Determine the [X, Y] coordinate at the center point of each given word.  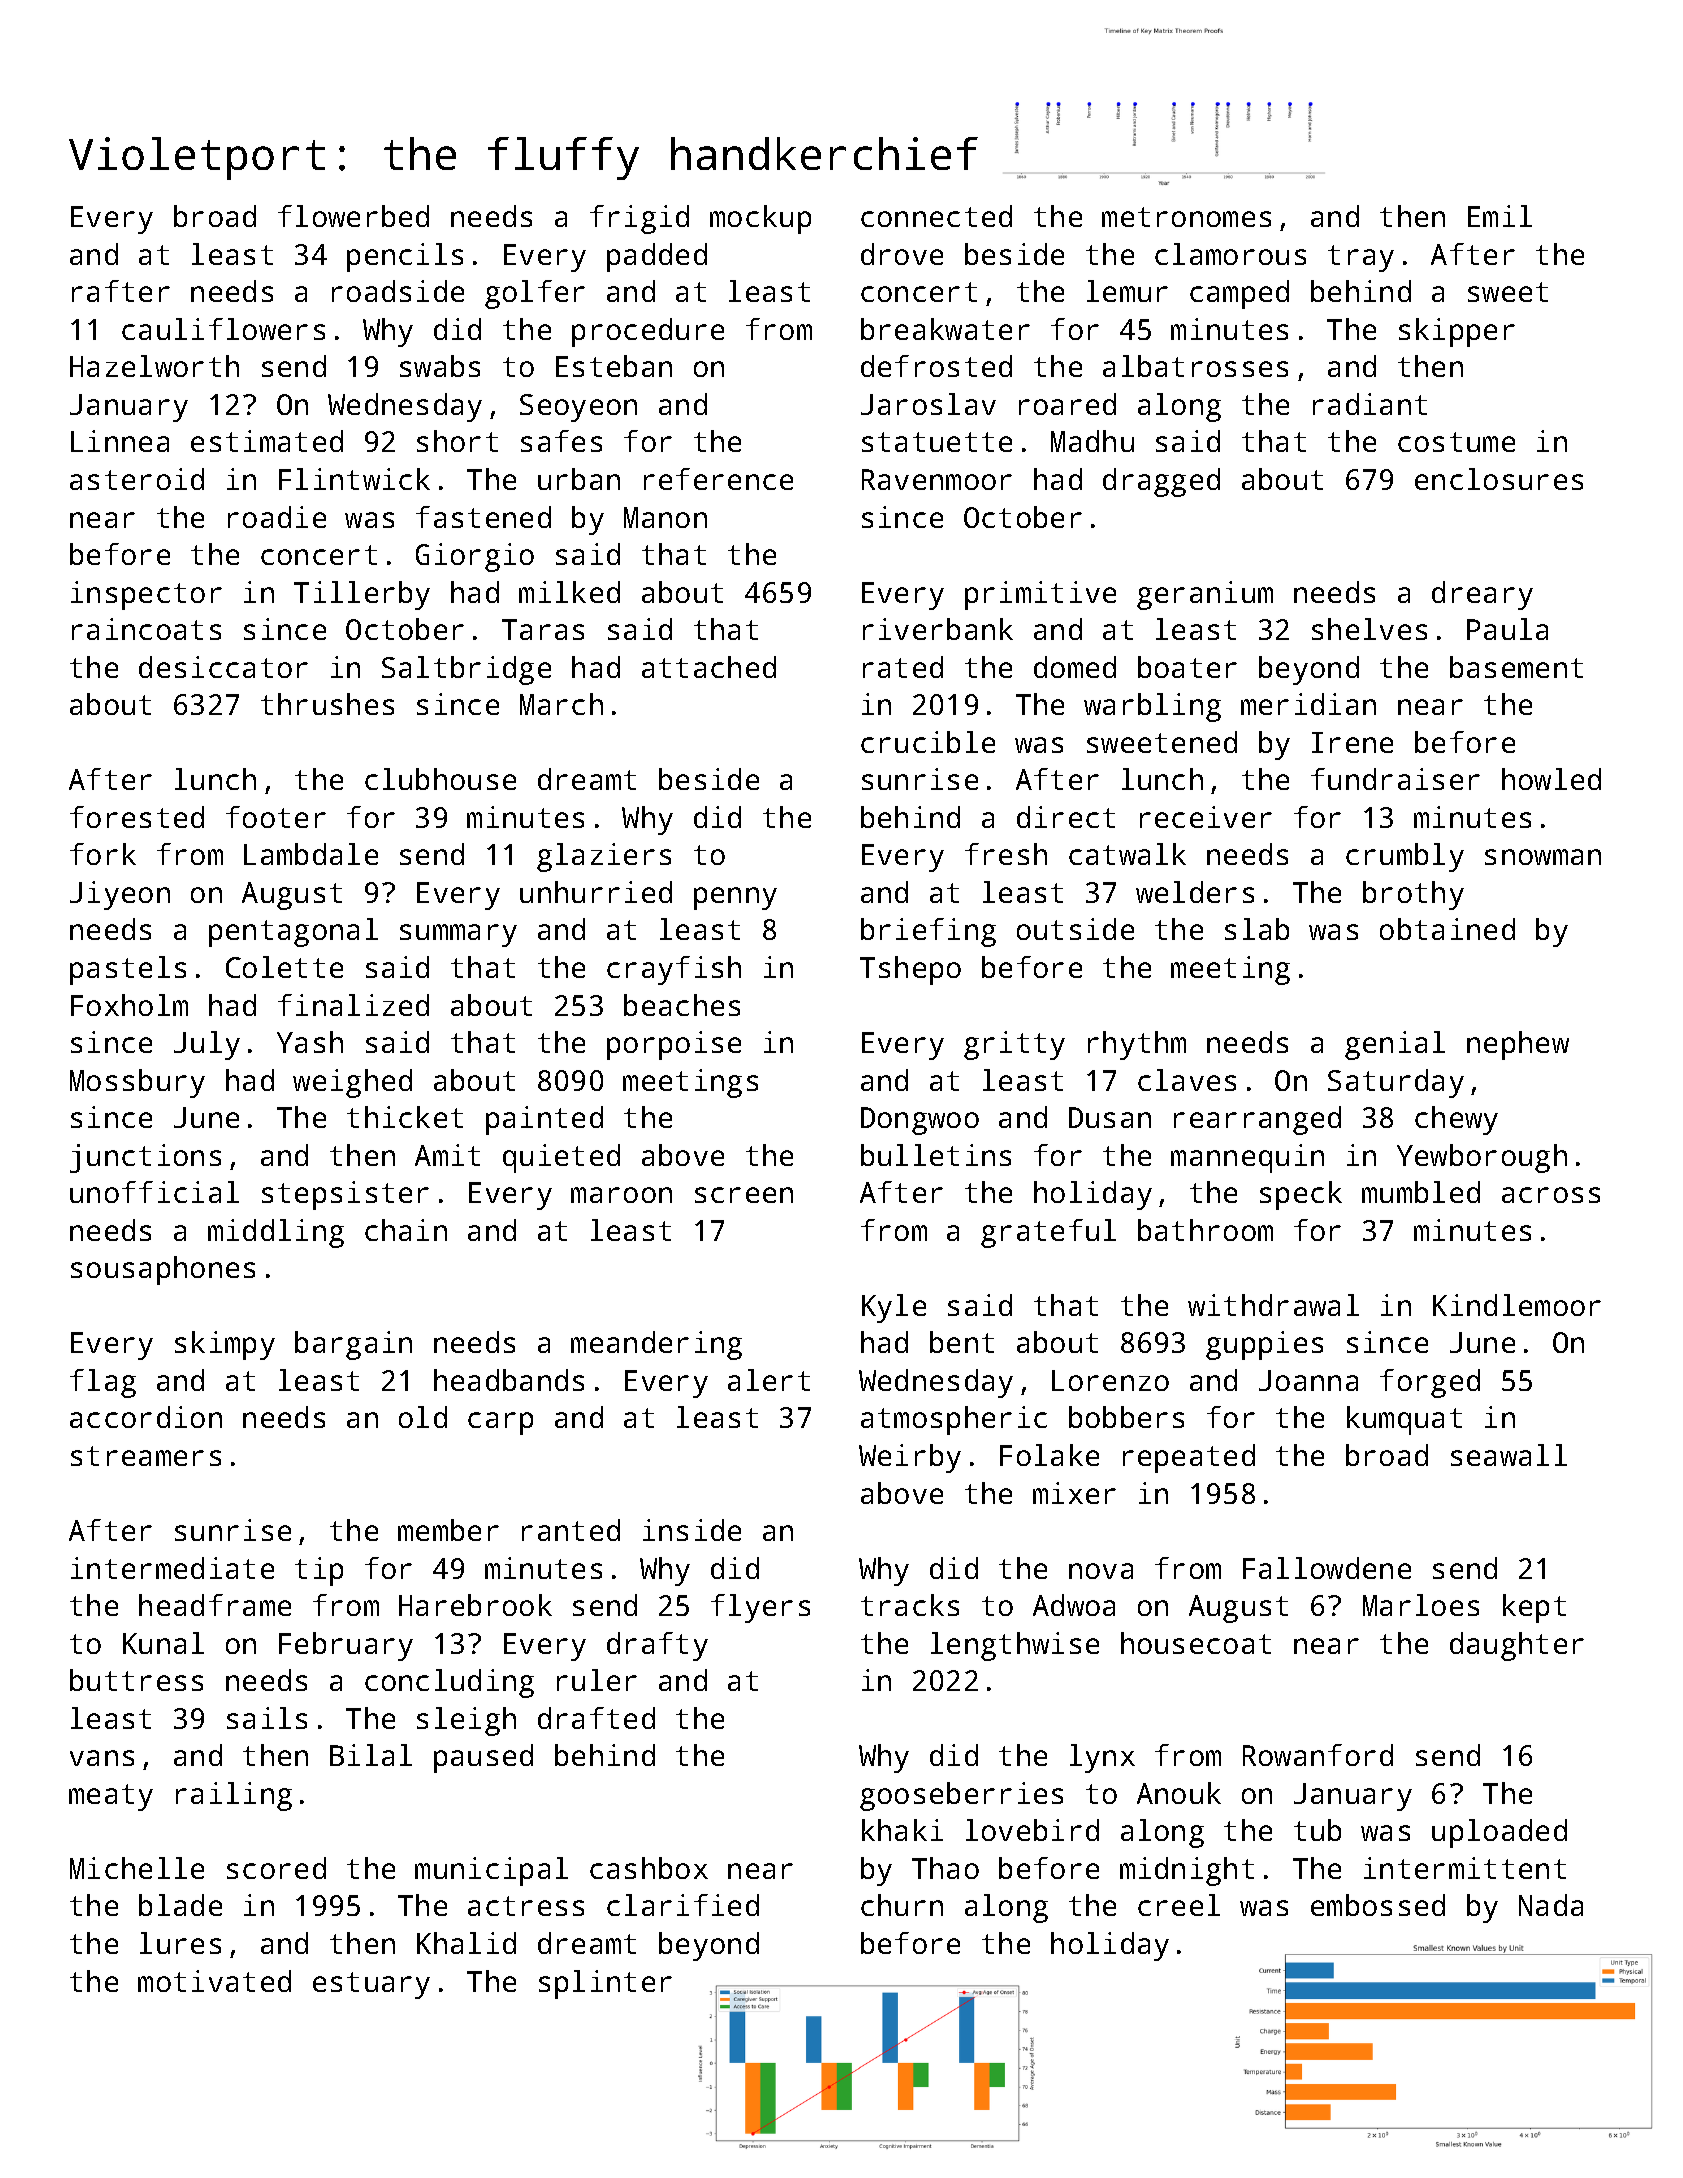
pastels [128, 970]
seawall [1509, 1455]
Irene [1352, 742]
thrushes [327, 704]
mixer [1074, 1493]
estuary [371, 1985]
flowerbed [353, 216]
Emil [1500, 216]
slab [1257, 929]
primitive [1040, 595]
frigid [639, 219]
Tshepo [910, 970]
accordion [146, 1417]
